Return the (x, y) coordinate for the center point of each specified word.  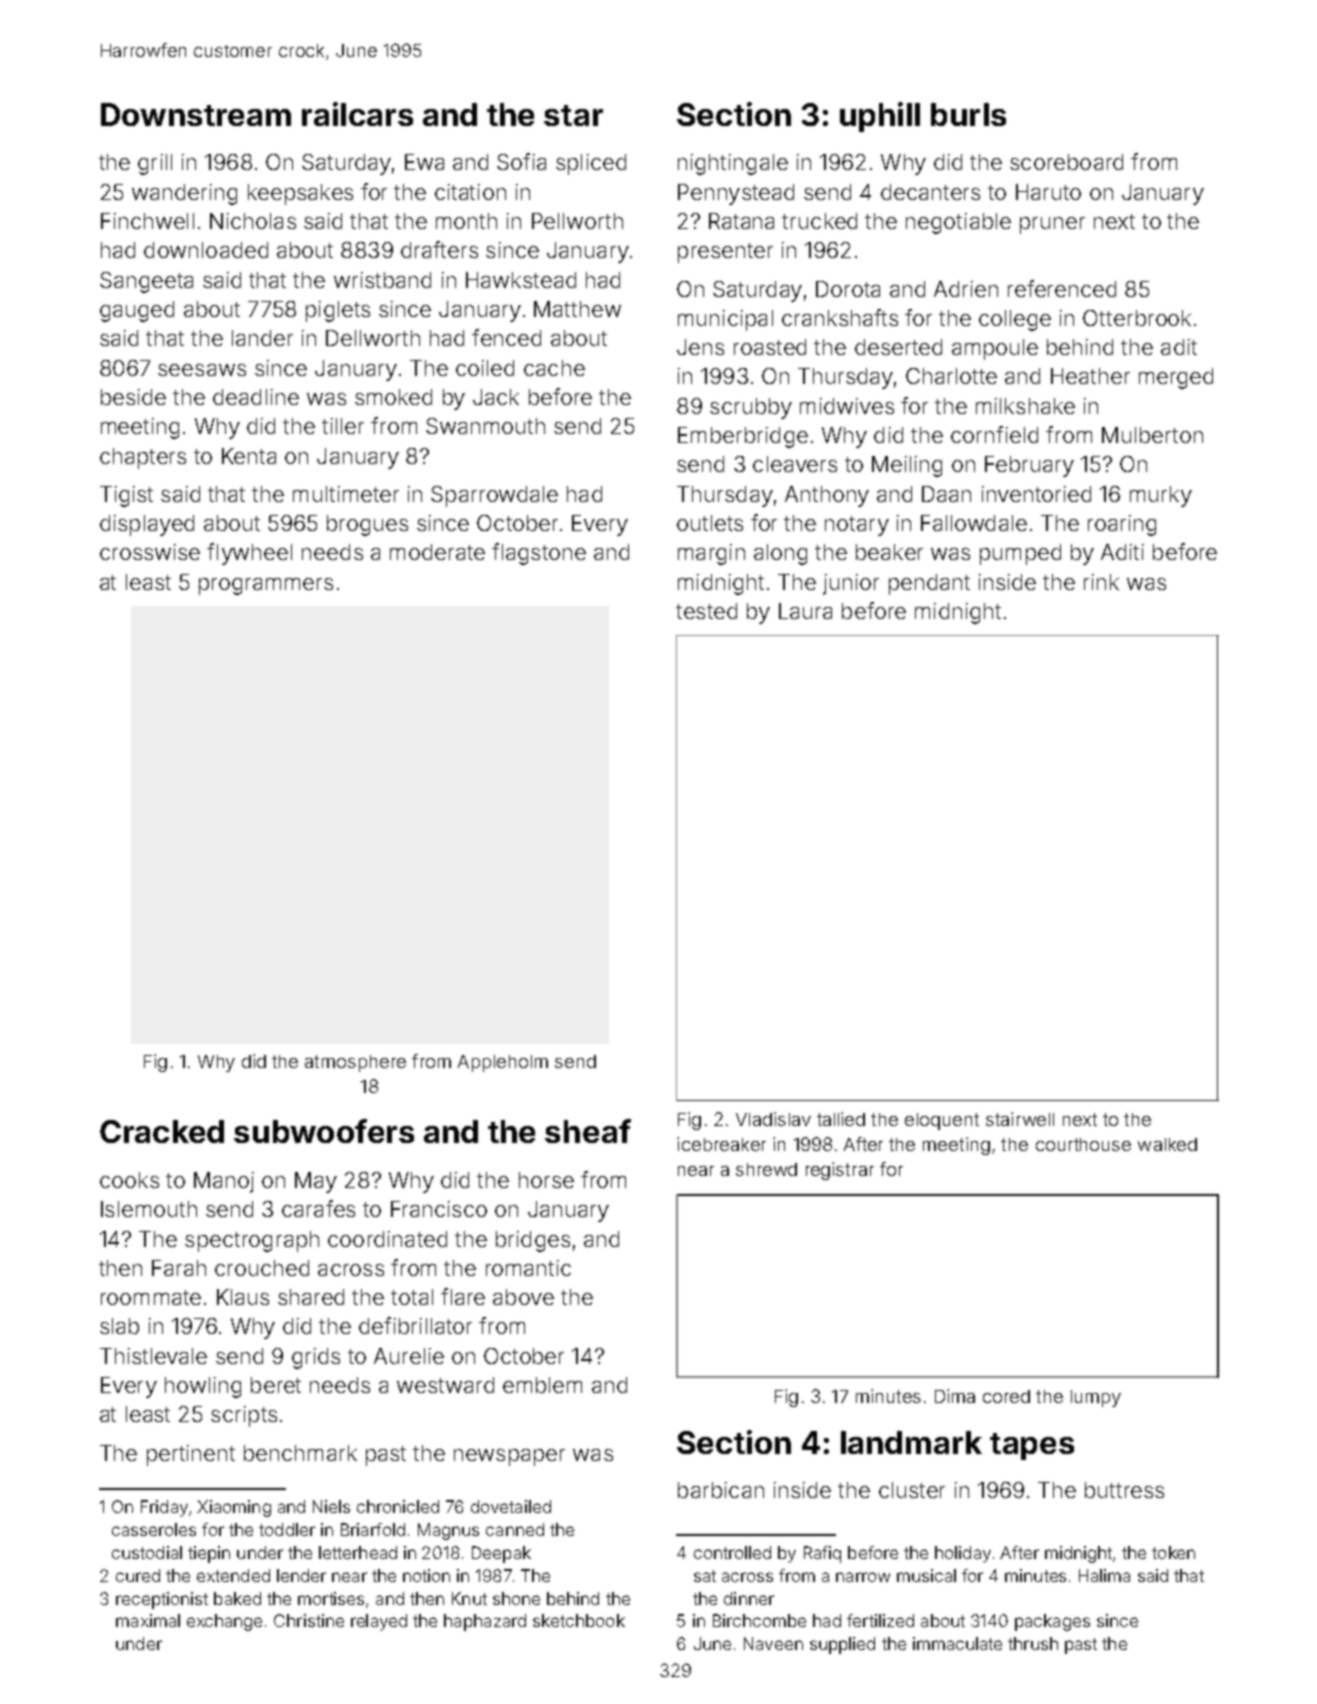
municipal (725, 320)
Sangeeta (146, 282)
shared (311, 1297)
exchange (224, 1622)
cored (1006, 1396)
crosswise (150, 552)
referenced (1062, 288)
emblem (542, 1385)
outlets (710, 523)
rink (1101, 582)
